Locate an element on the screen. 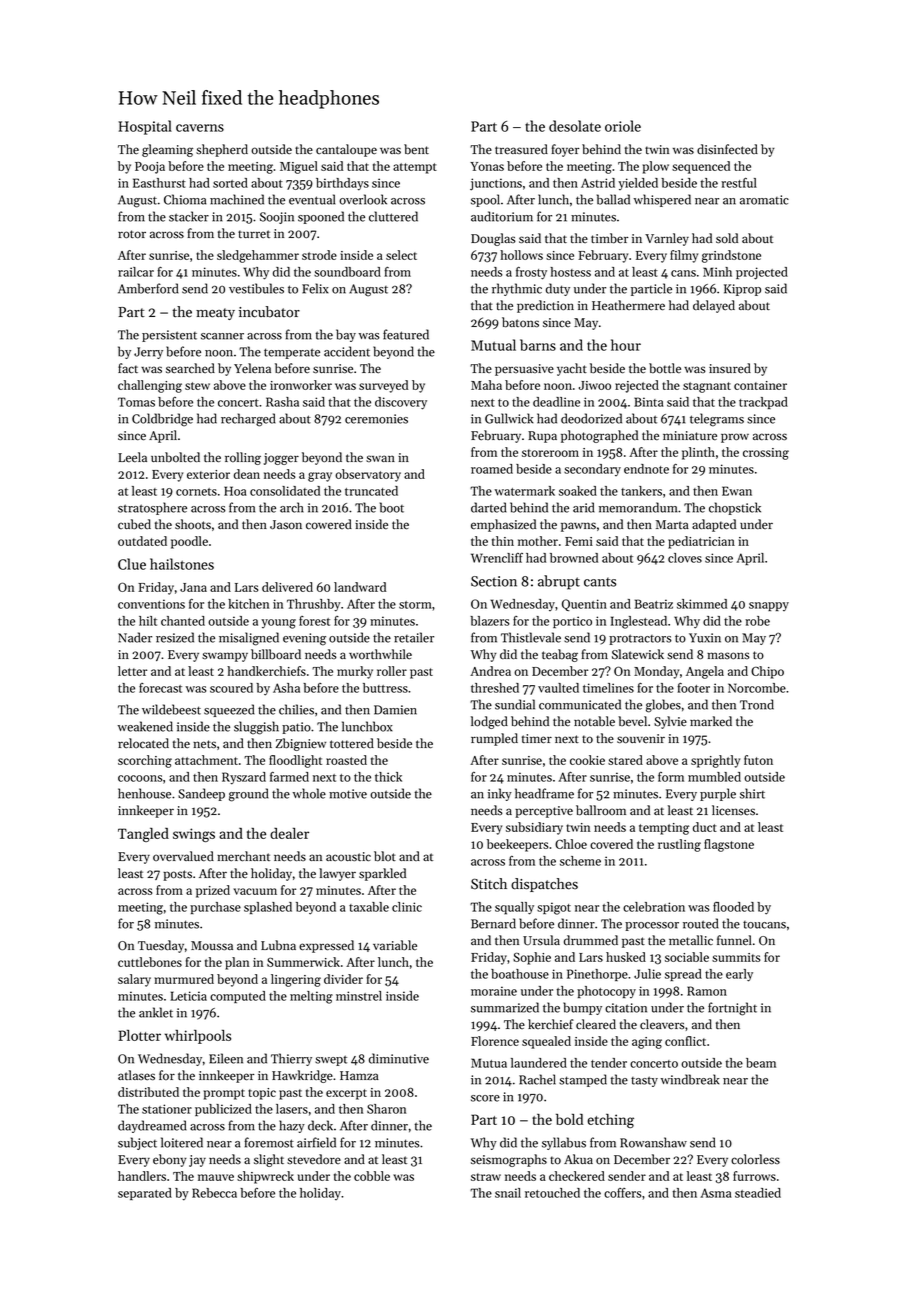  separated is located at coordinates (145, 1194).
